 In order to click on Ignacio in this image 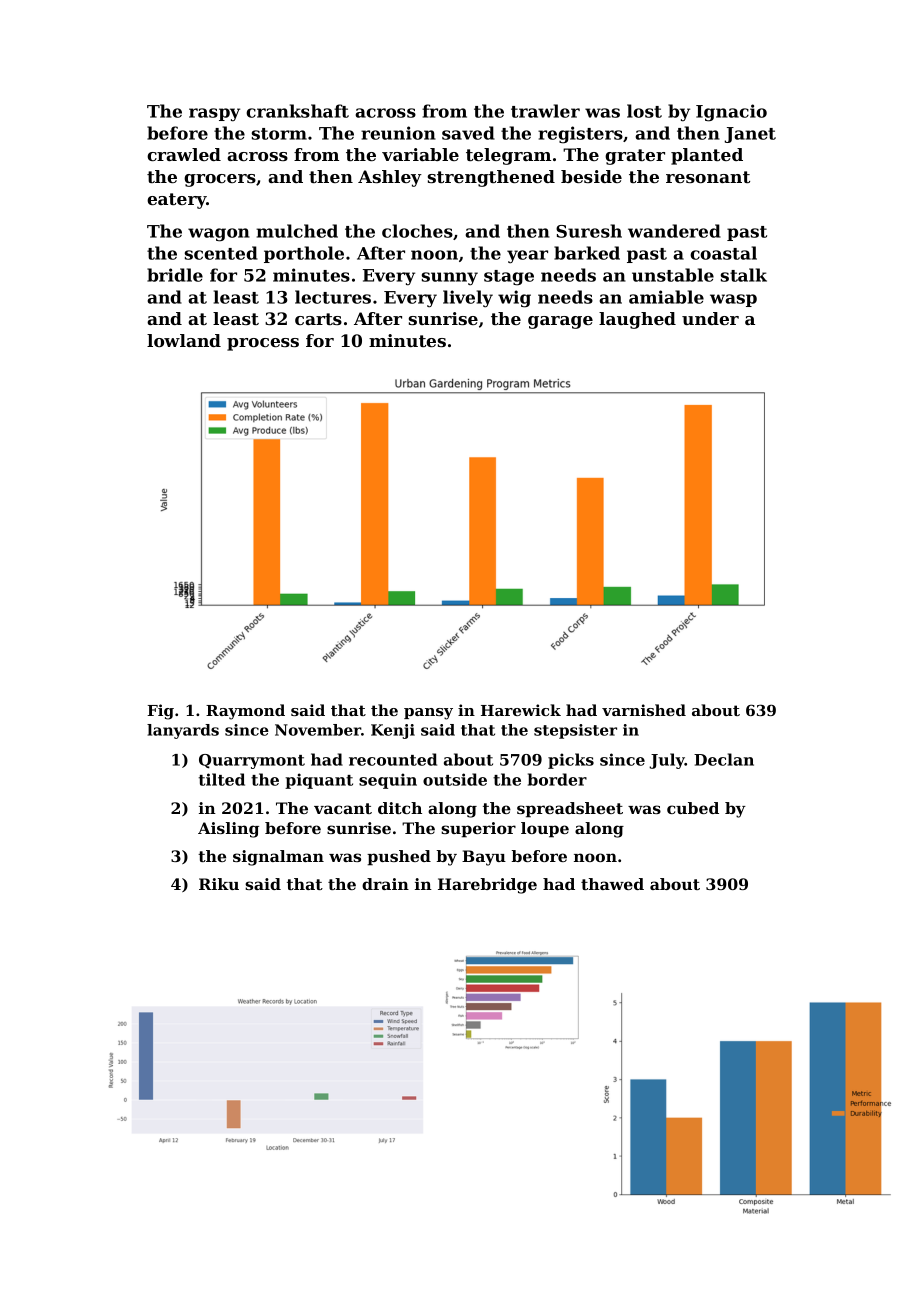, I will do `click(731, 113)`.
